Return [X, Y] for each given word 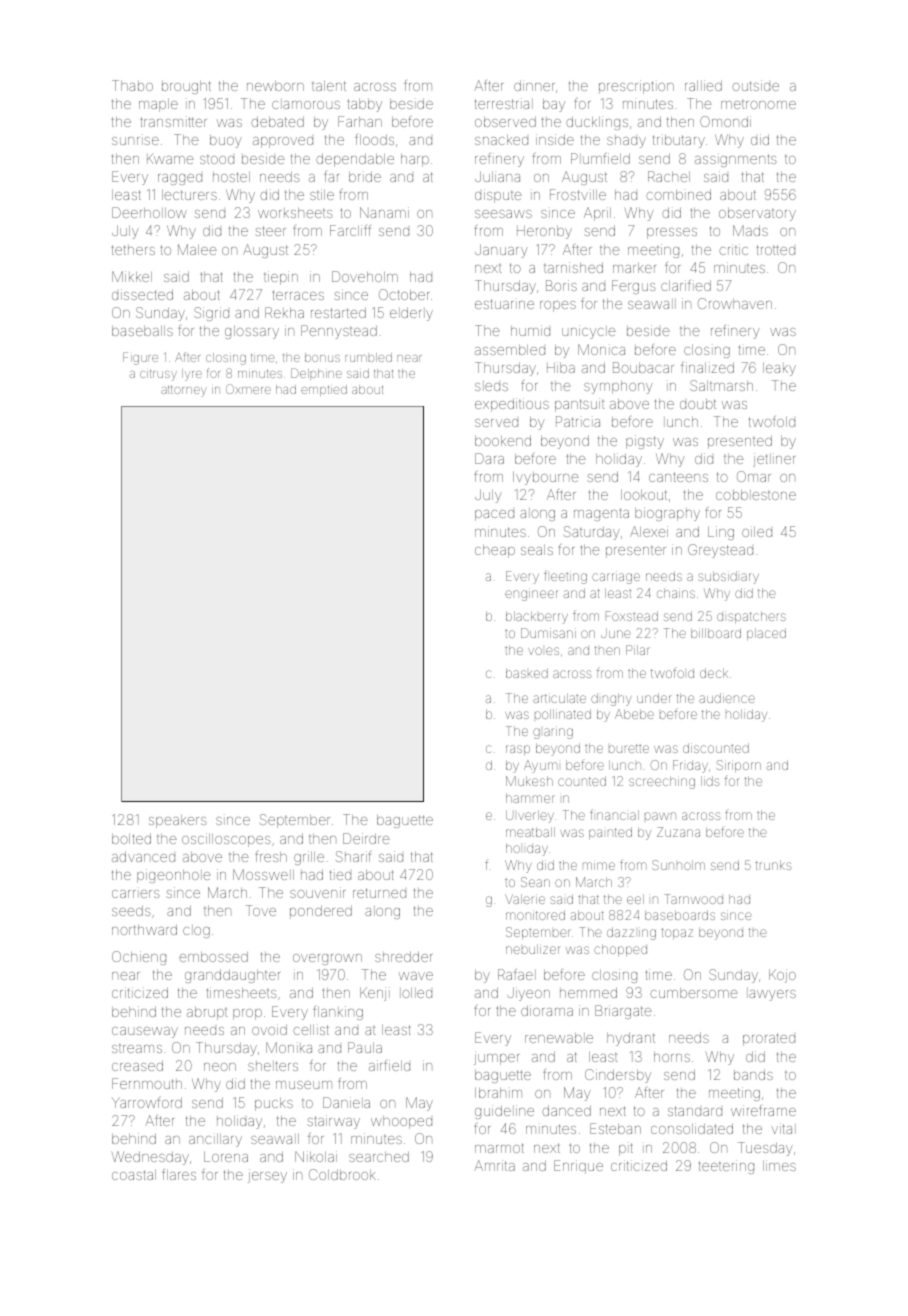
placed [766, 634]
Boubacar [643, 367]
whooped [401, 1122]
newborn [275, 86]
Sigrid [211, 314]
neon [220, 1067]
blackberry [537, 617]
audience [727, 698]
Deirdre [366, 838]
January [501, 251]
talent [329, 86]
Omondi [725, 121]
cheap [495, 551]
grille [309, 858]
